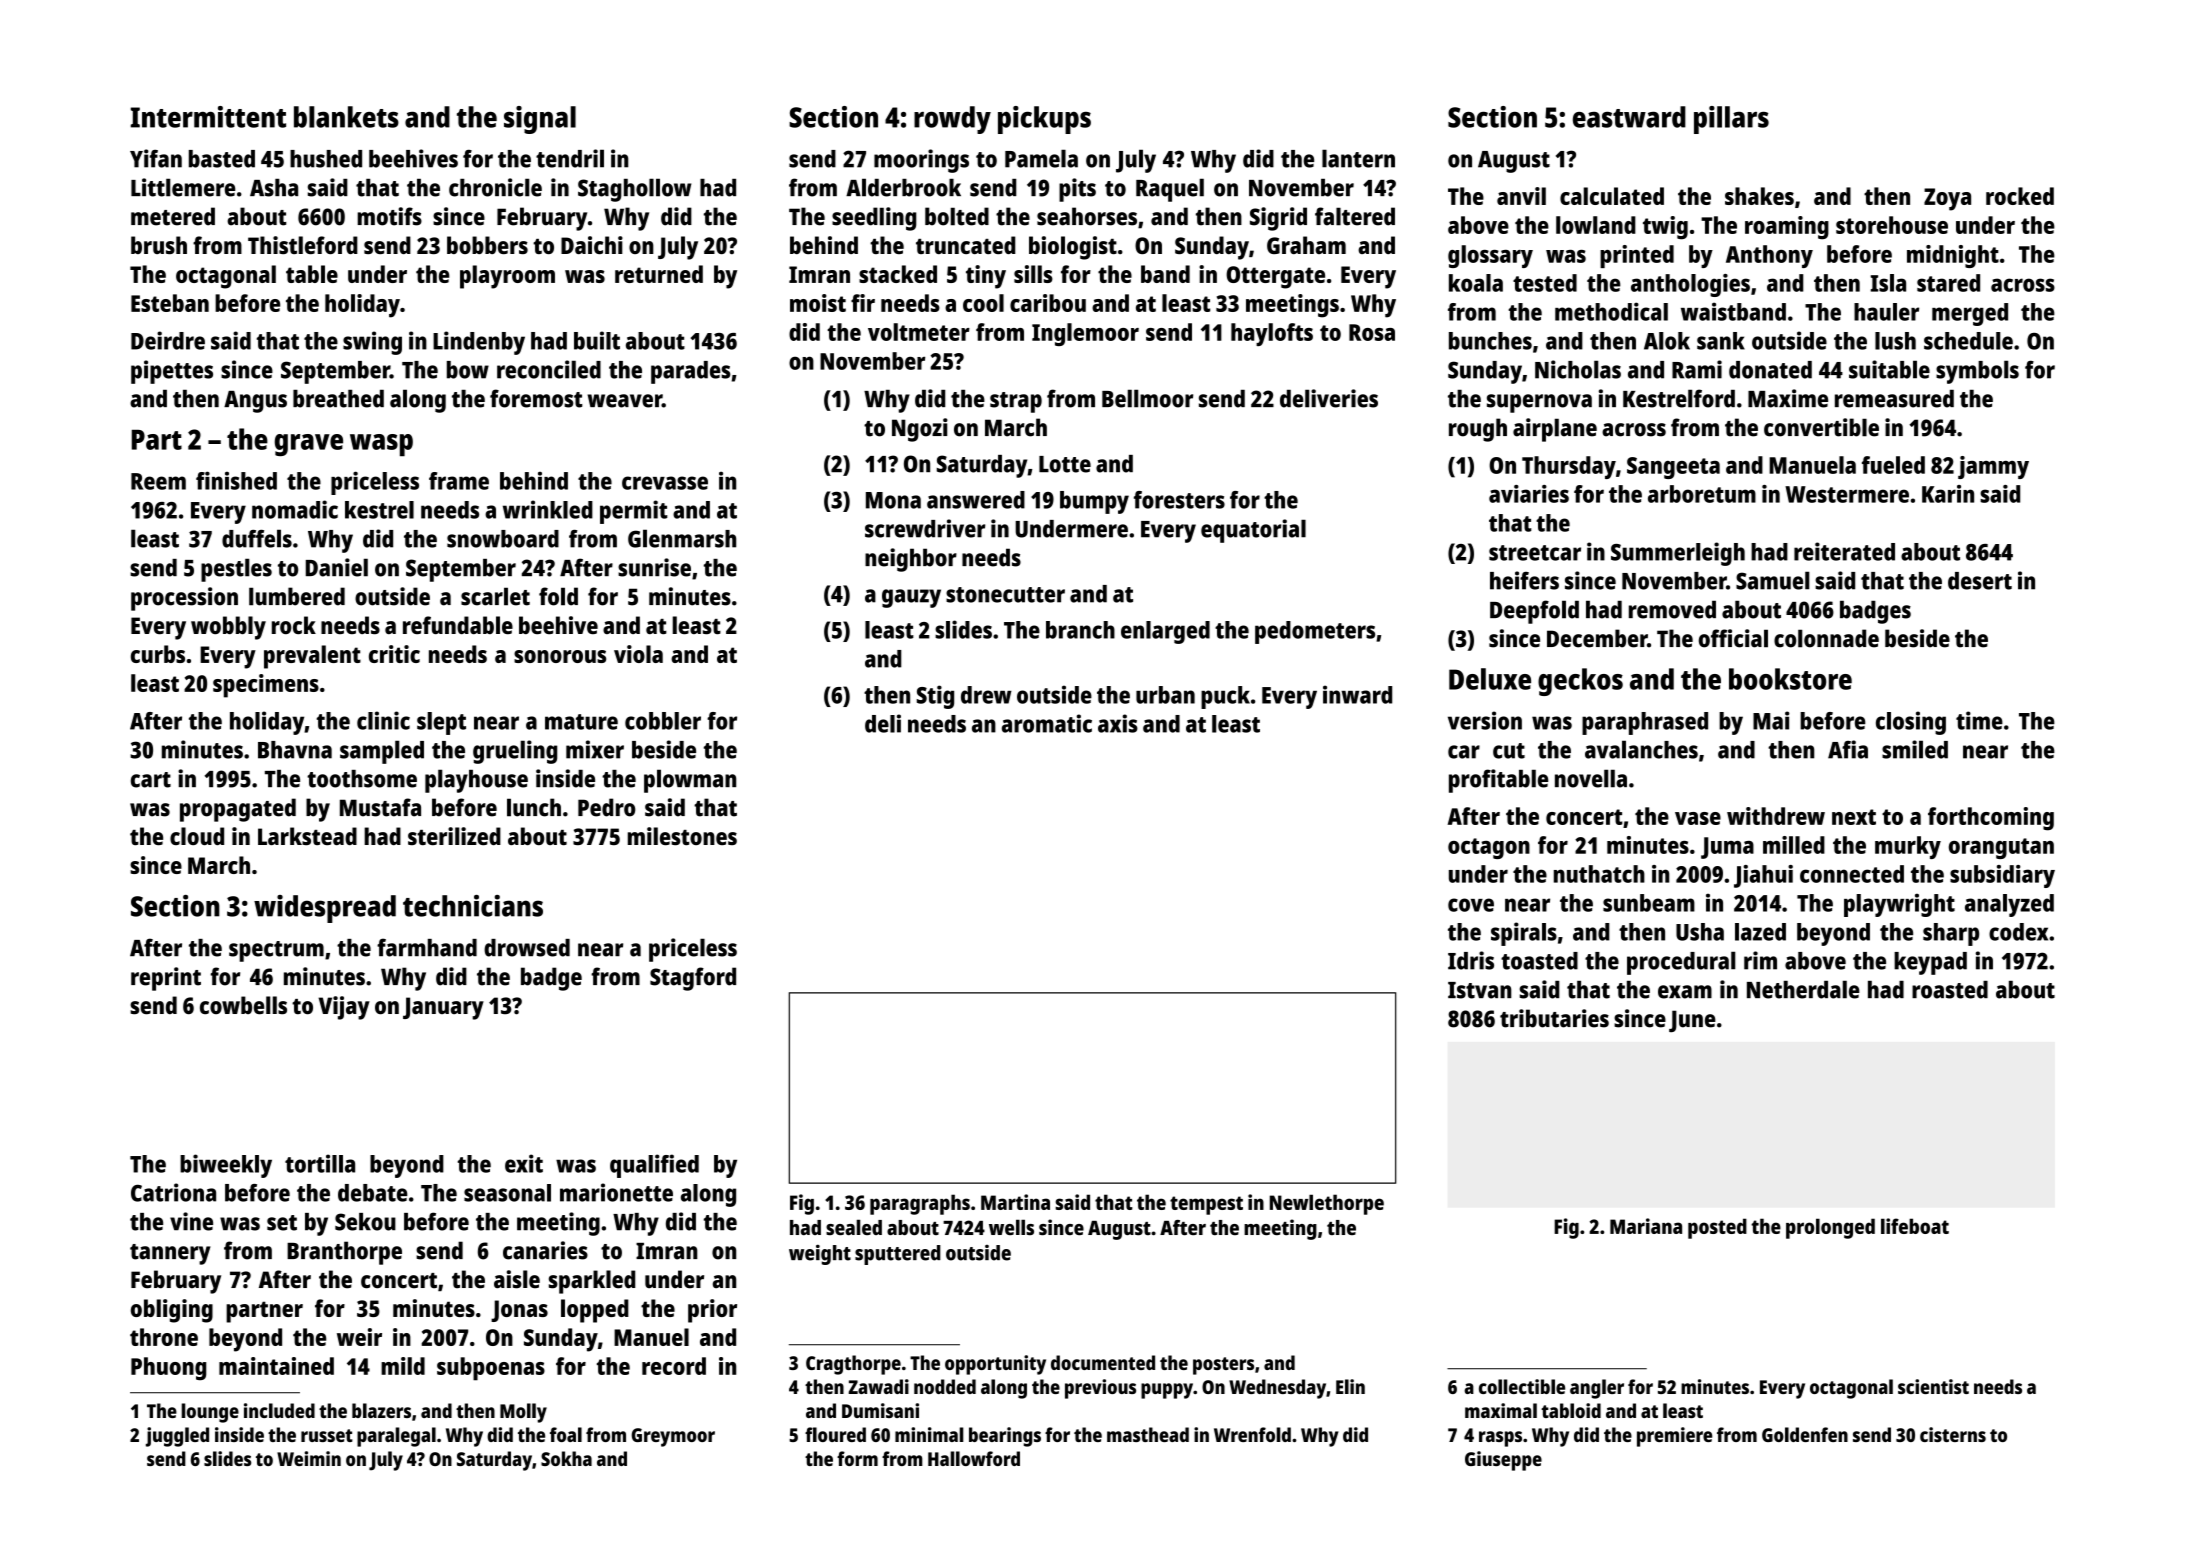 This screenshot has width=2185, height=1545. I want to click on eastward, so click(1629, 117).
